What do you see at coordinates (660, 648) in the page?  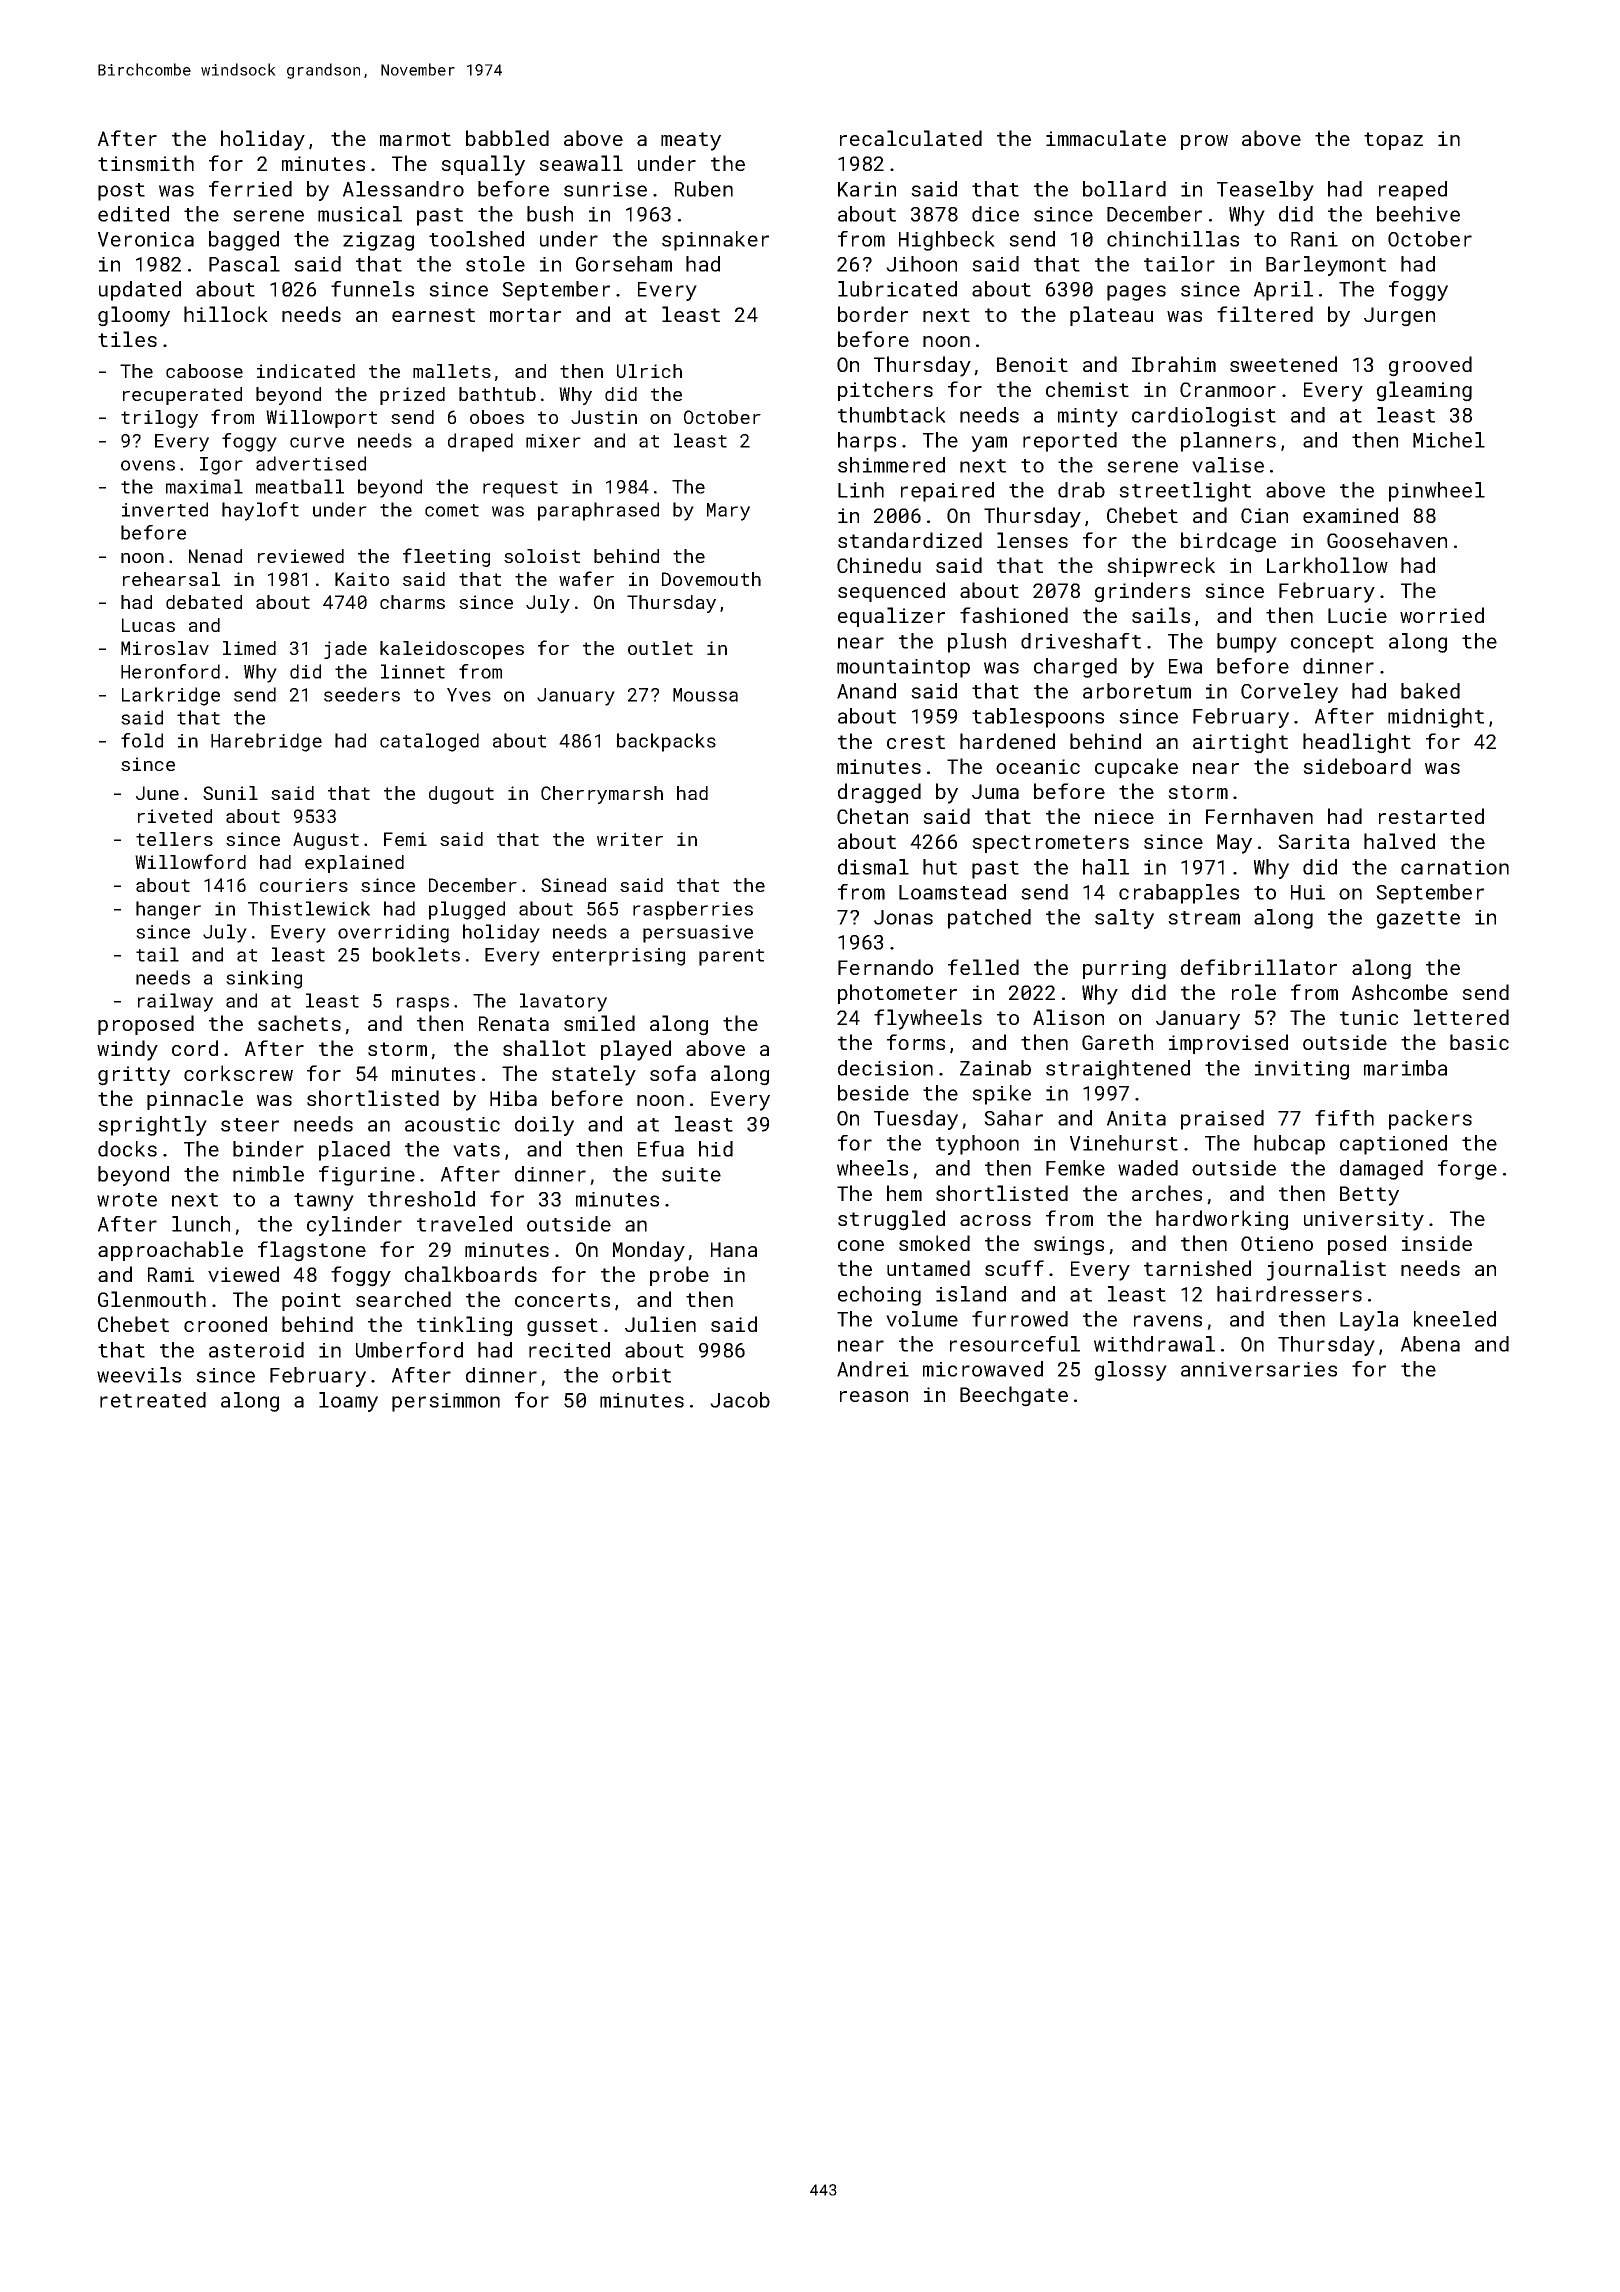 I see `outlet` at bounding box center [660, 648].
